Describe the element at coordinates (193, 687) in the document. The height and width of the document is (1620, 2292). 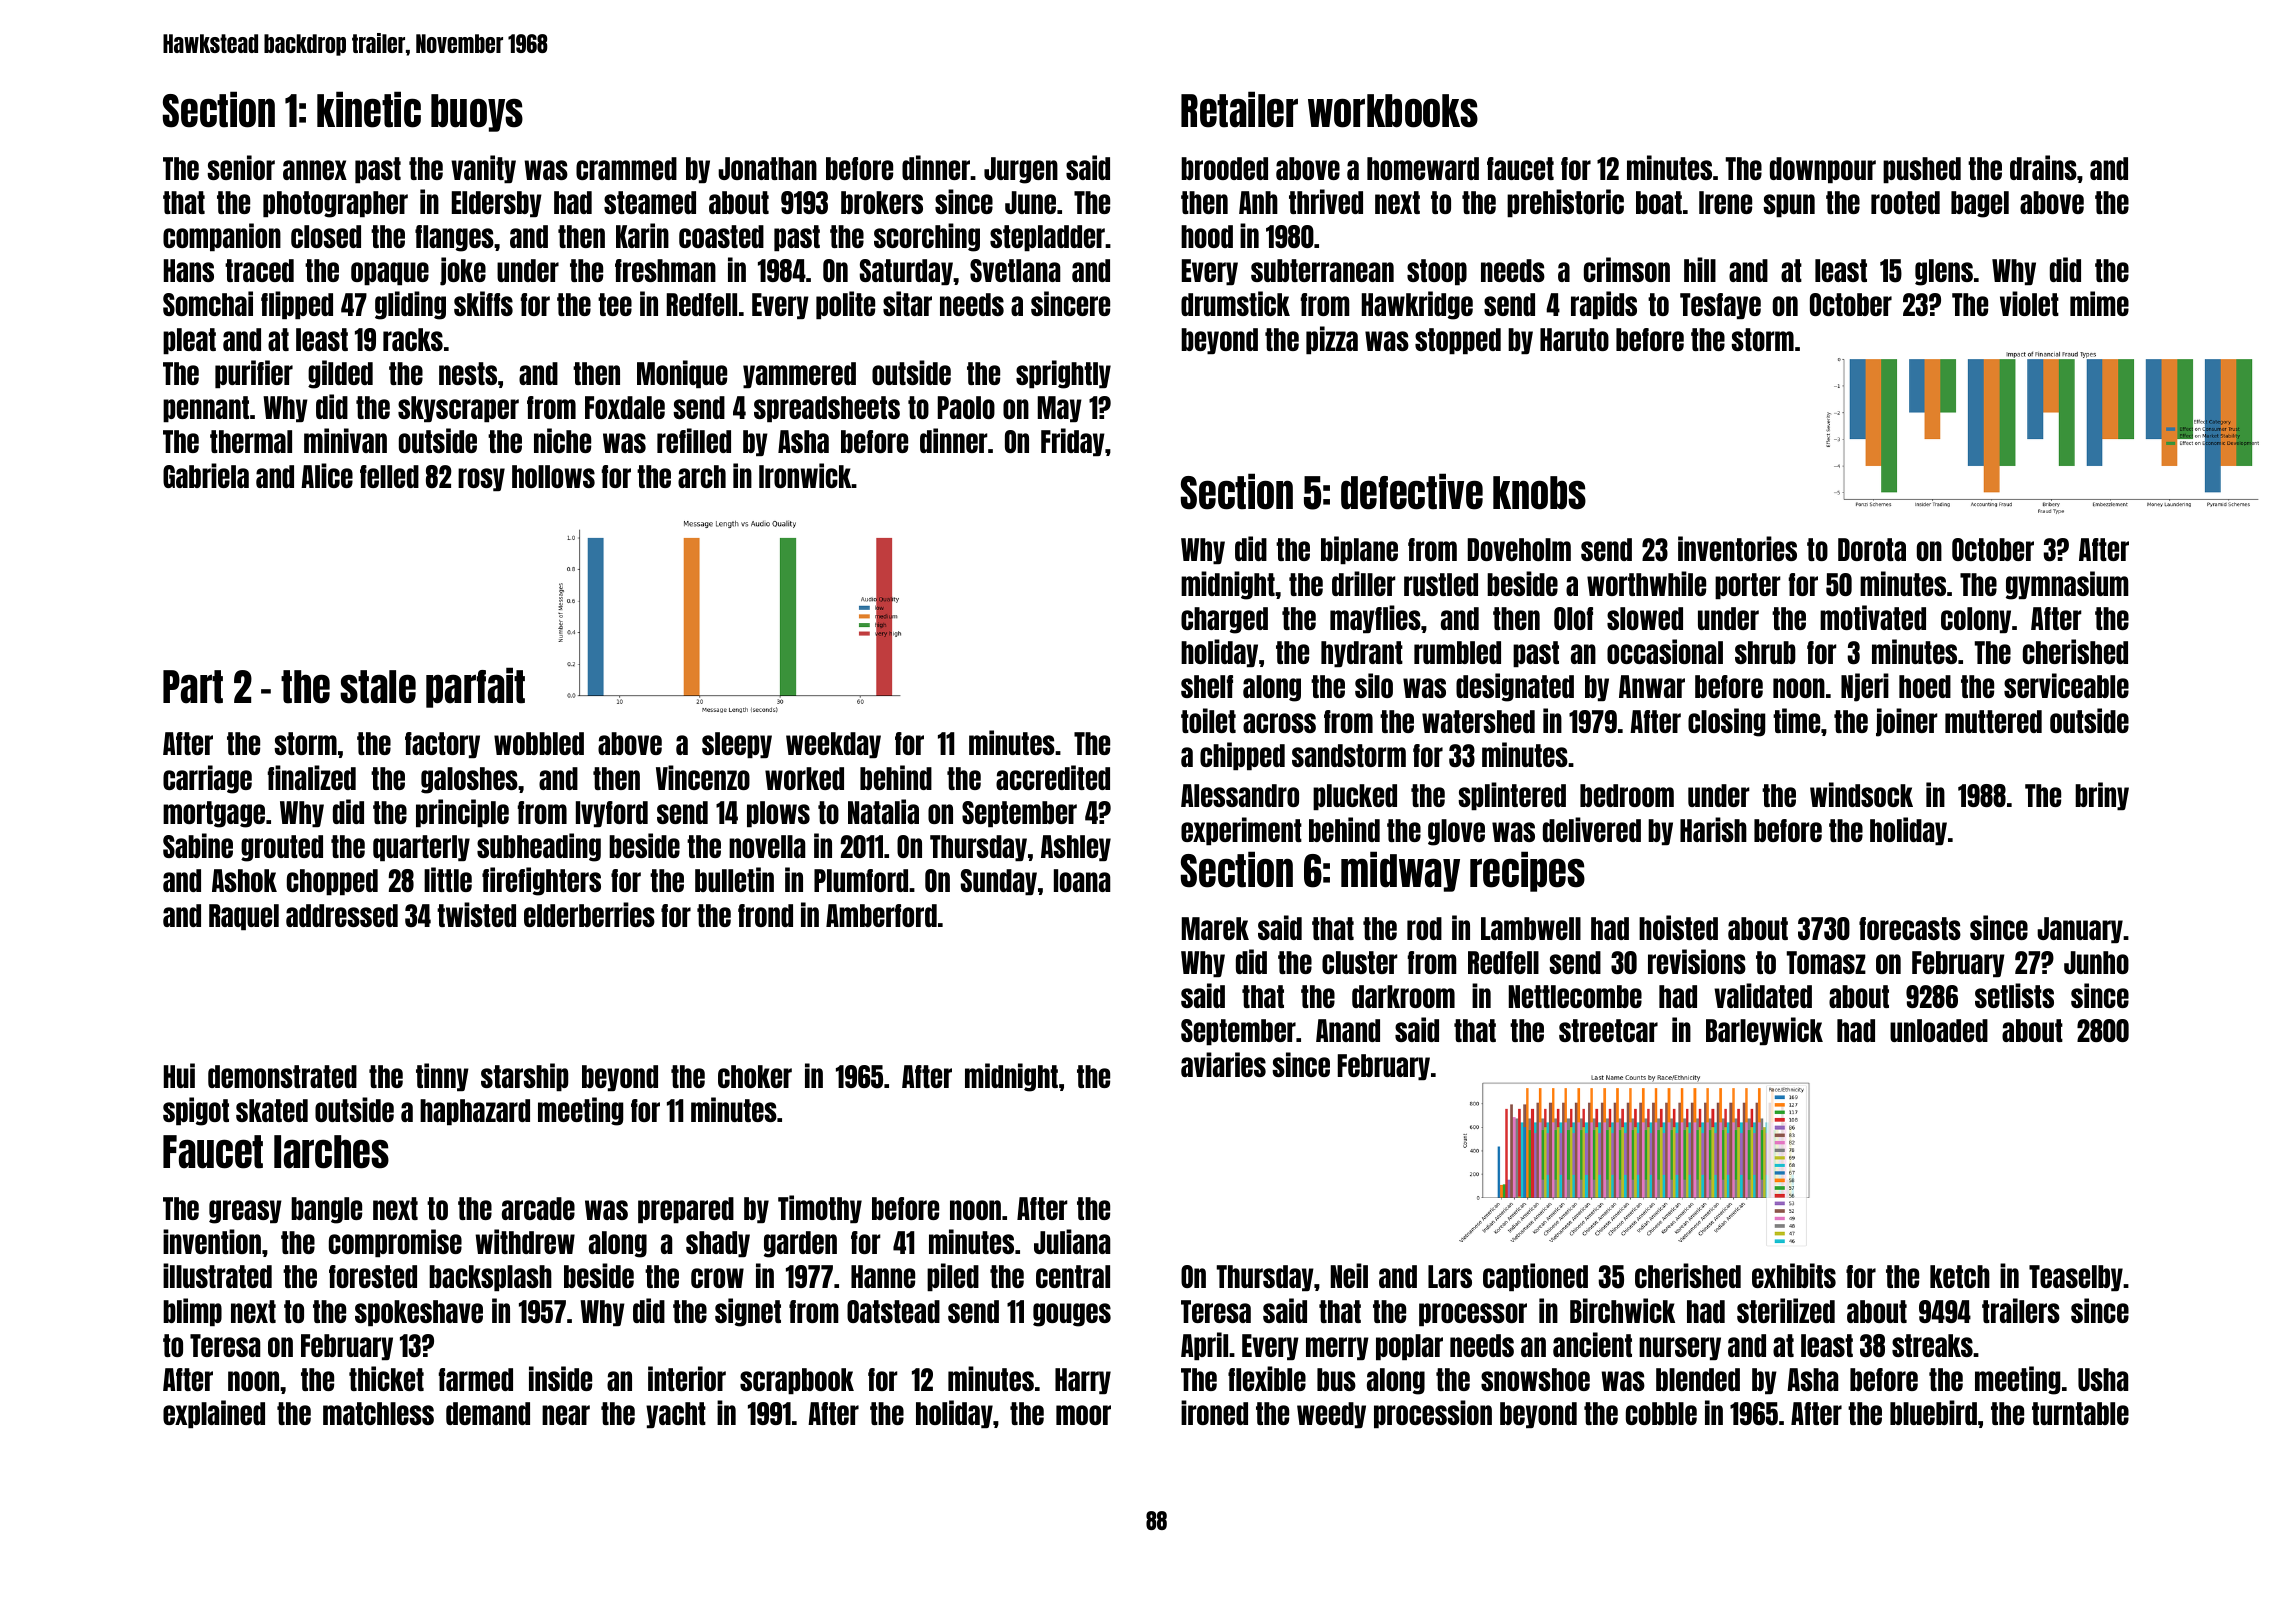
I see `Part` at that location.
